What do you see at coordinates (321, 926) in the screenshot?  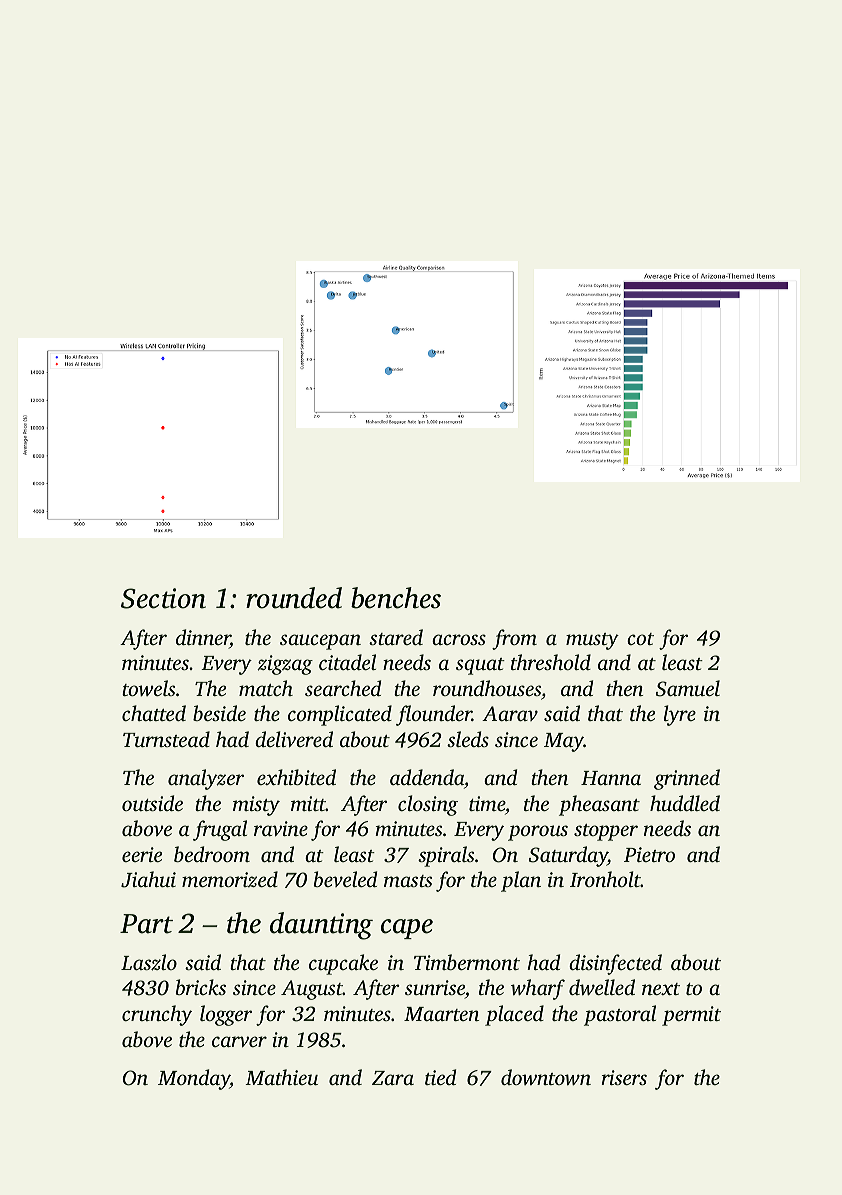 I see `daunting` at bounding box center [321, 926].
